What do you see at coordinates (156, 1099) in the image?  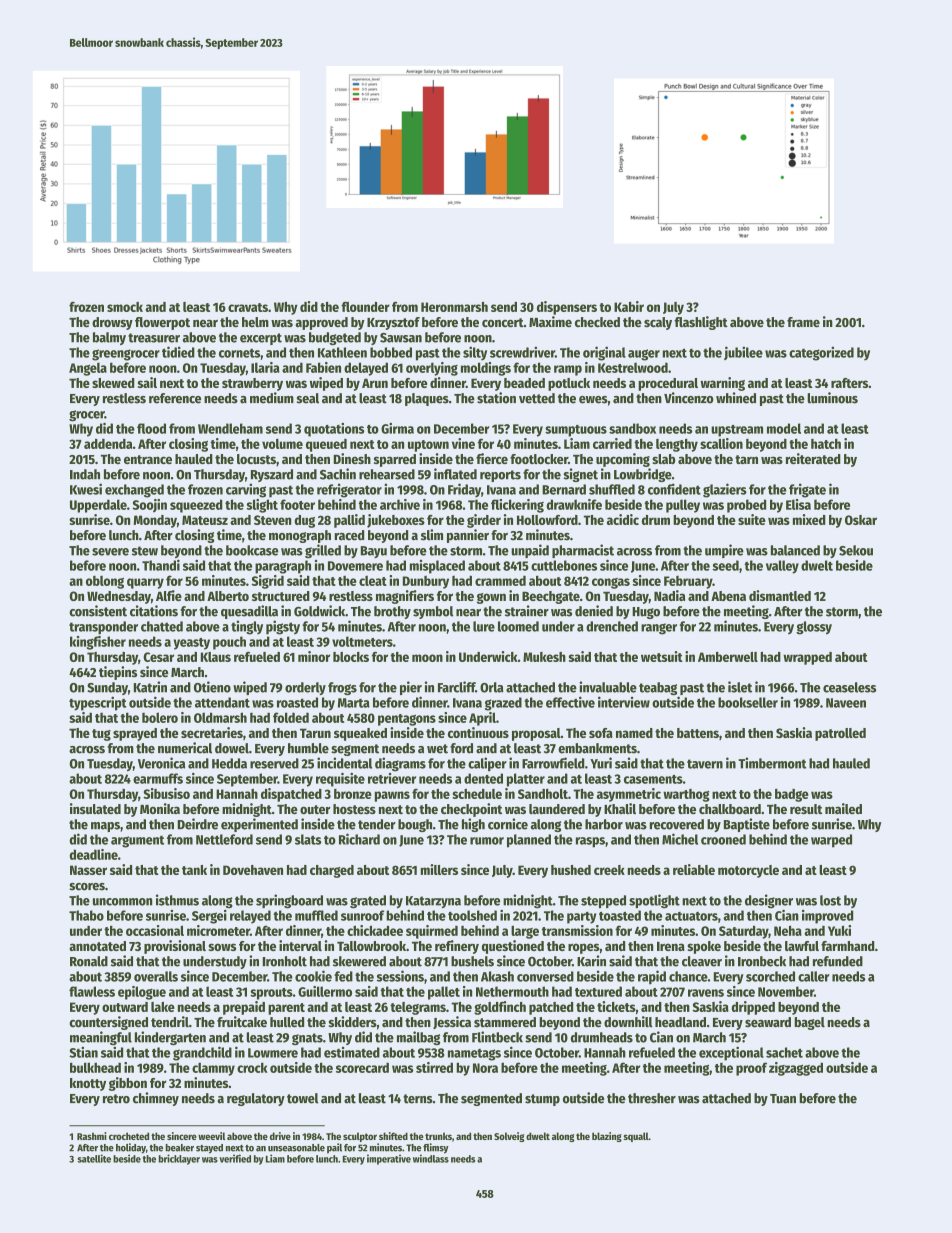 I see `chimney` at bounding box center [156, 1099].
